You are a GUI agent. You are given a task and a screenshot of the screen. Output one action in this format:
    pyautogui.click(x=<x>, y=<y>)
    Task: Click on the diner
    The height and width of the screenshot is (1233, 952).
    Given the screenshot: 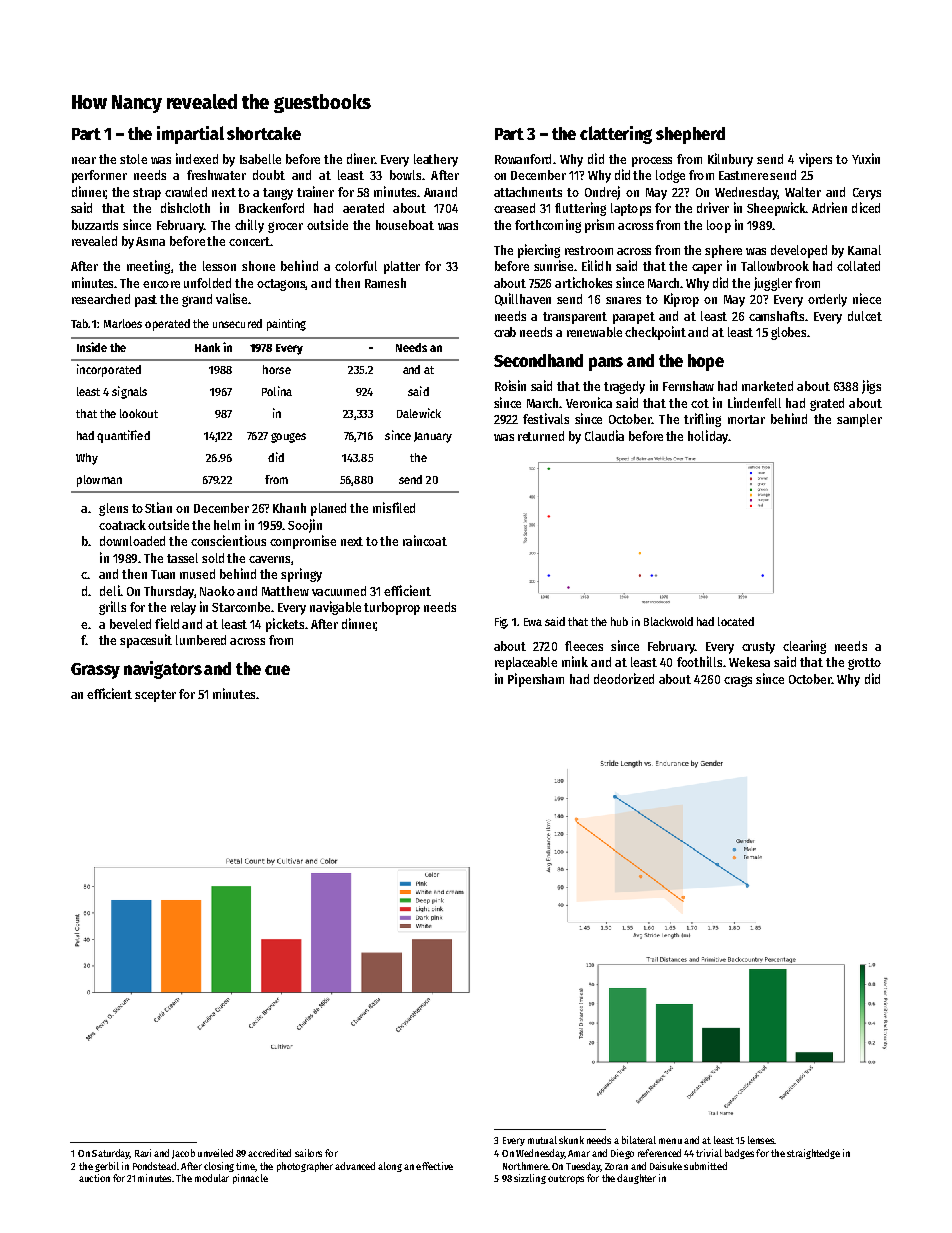 What is the action you would take?
    pyautogui.click(x=360, y=158)
